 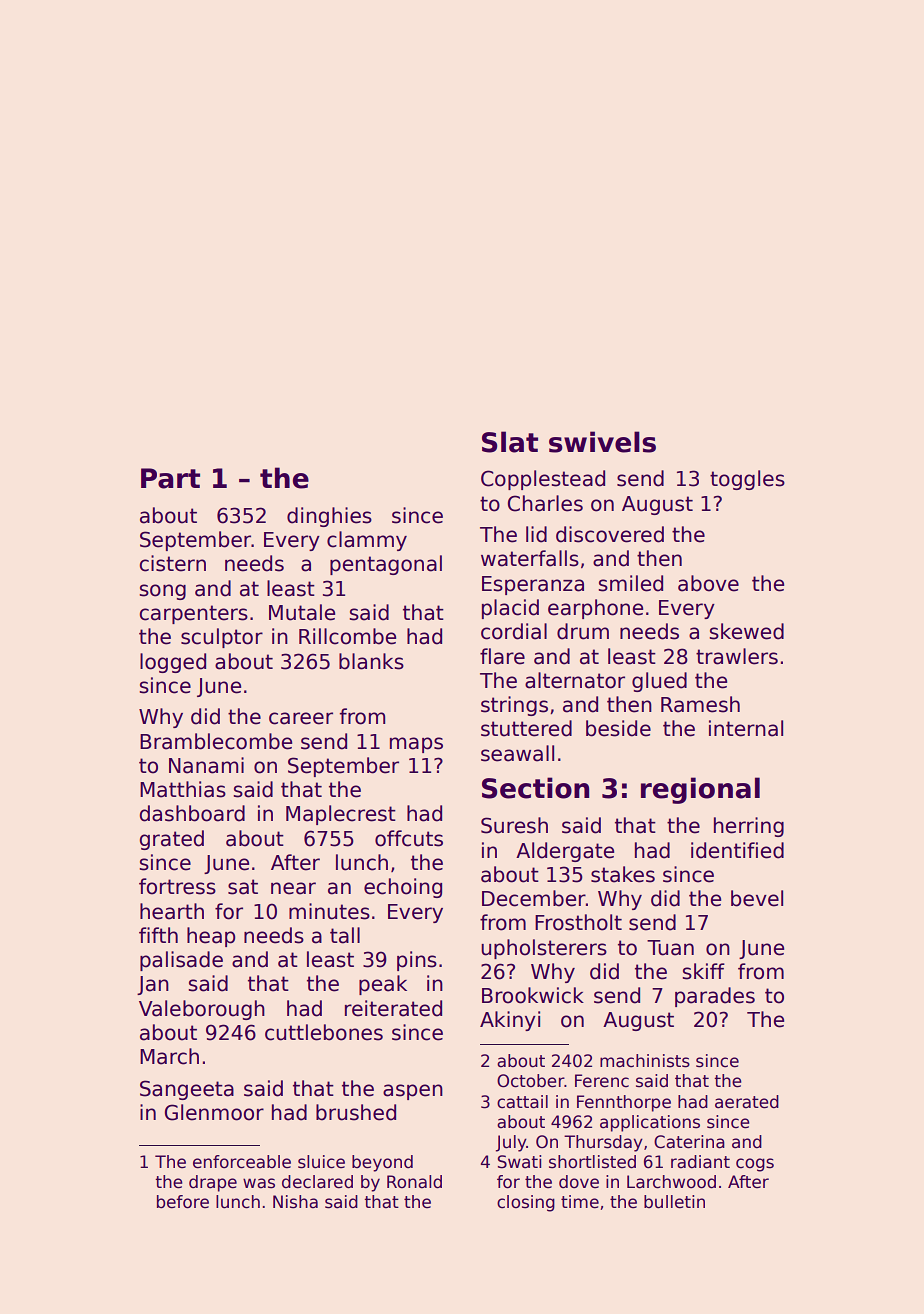 What do you see at coordinates (183, 1202) in the screenshot?
I see `before` at bounding box center [183, 1202].
